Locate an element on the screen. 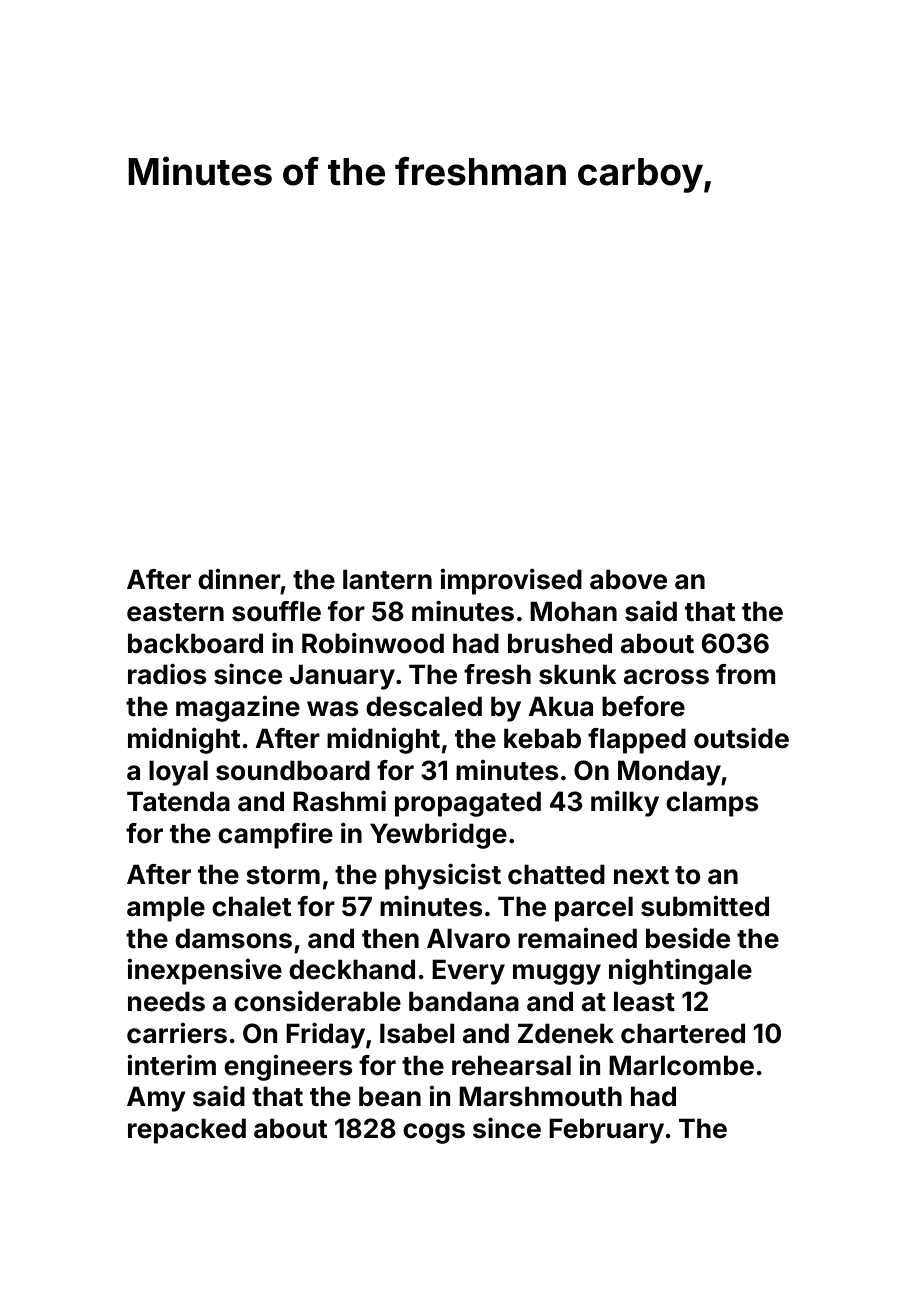 This screenshot has height=1311, width=924. chartered is located at coordinates (683, 1033).
